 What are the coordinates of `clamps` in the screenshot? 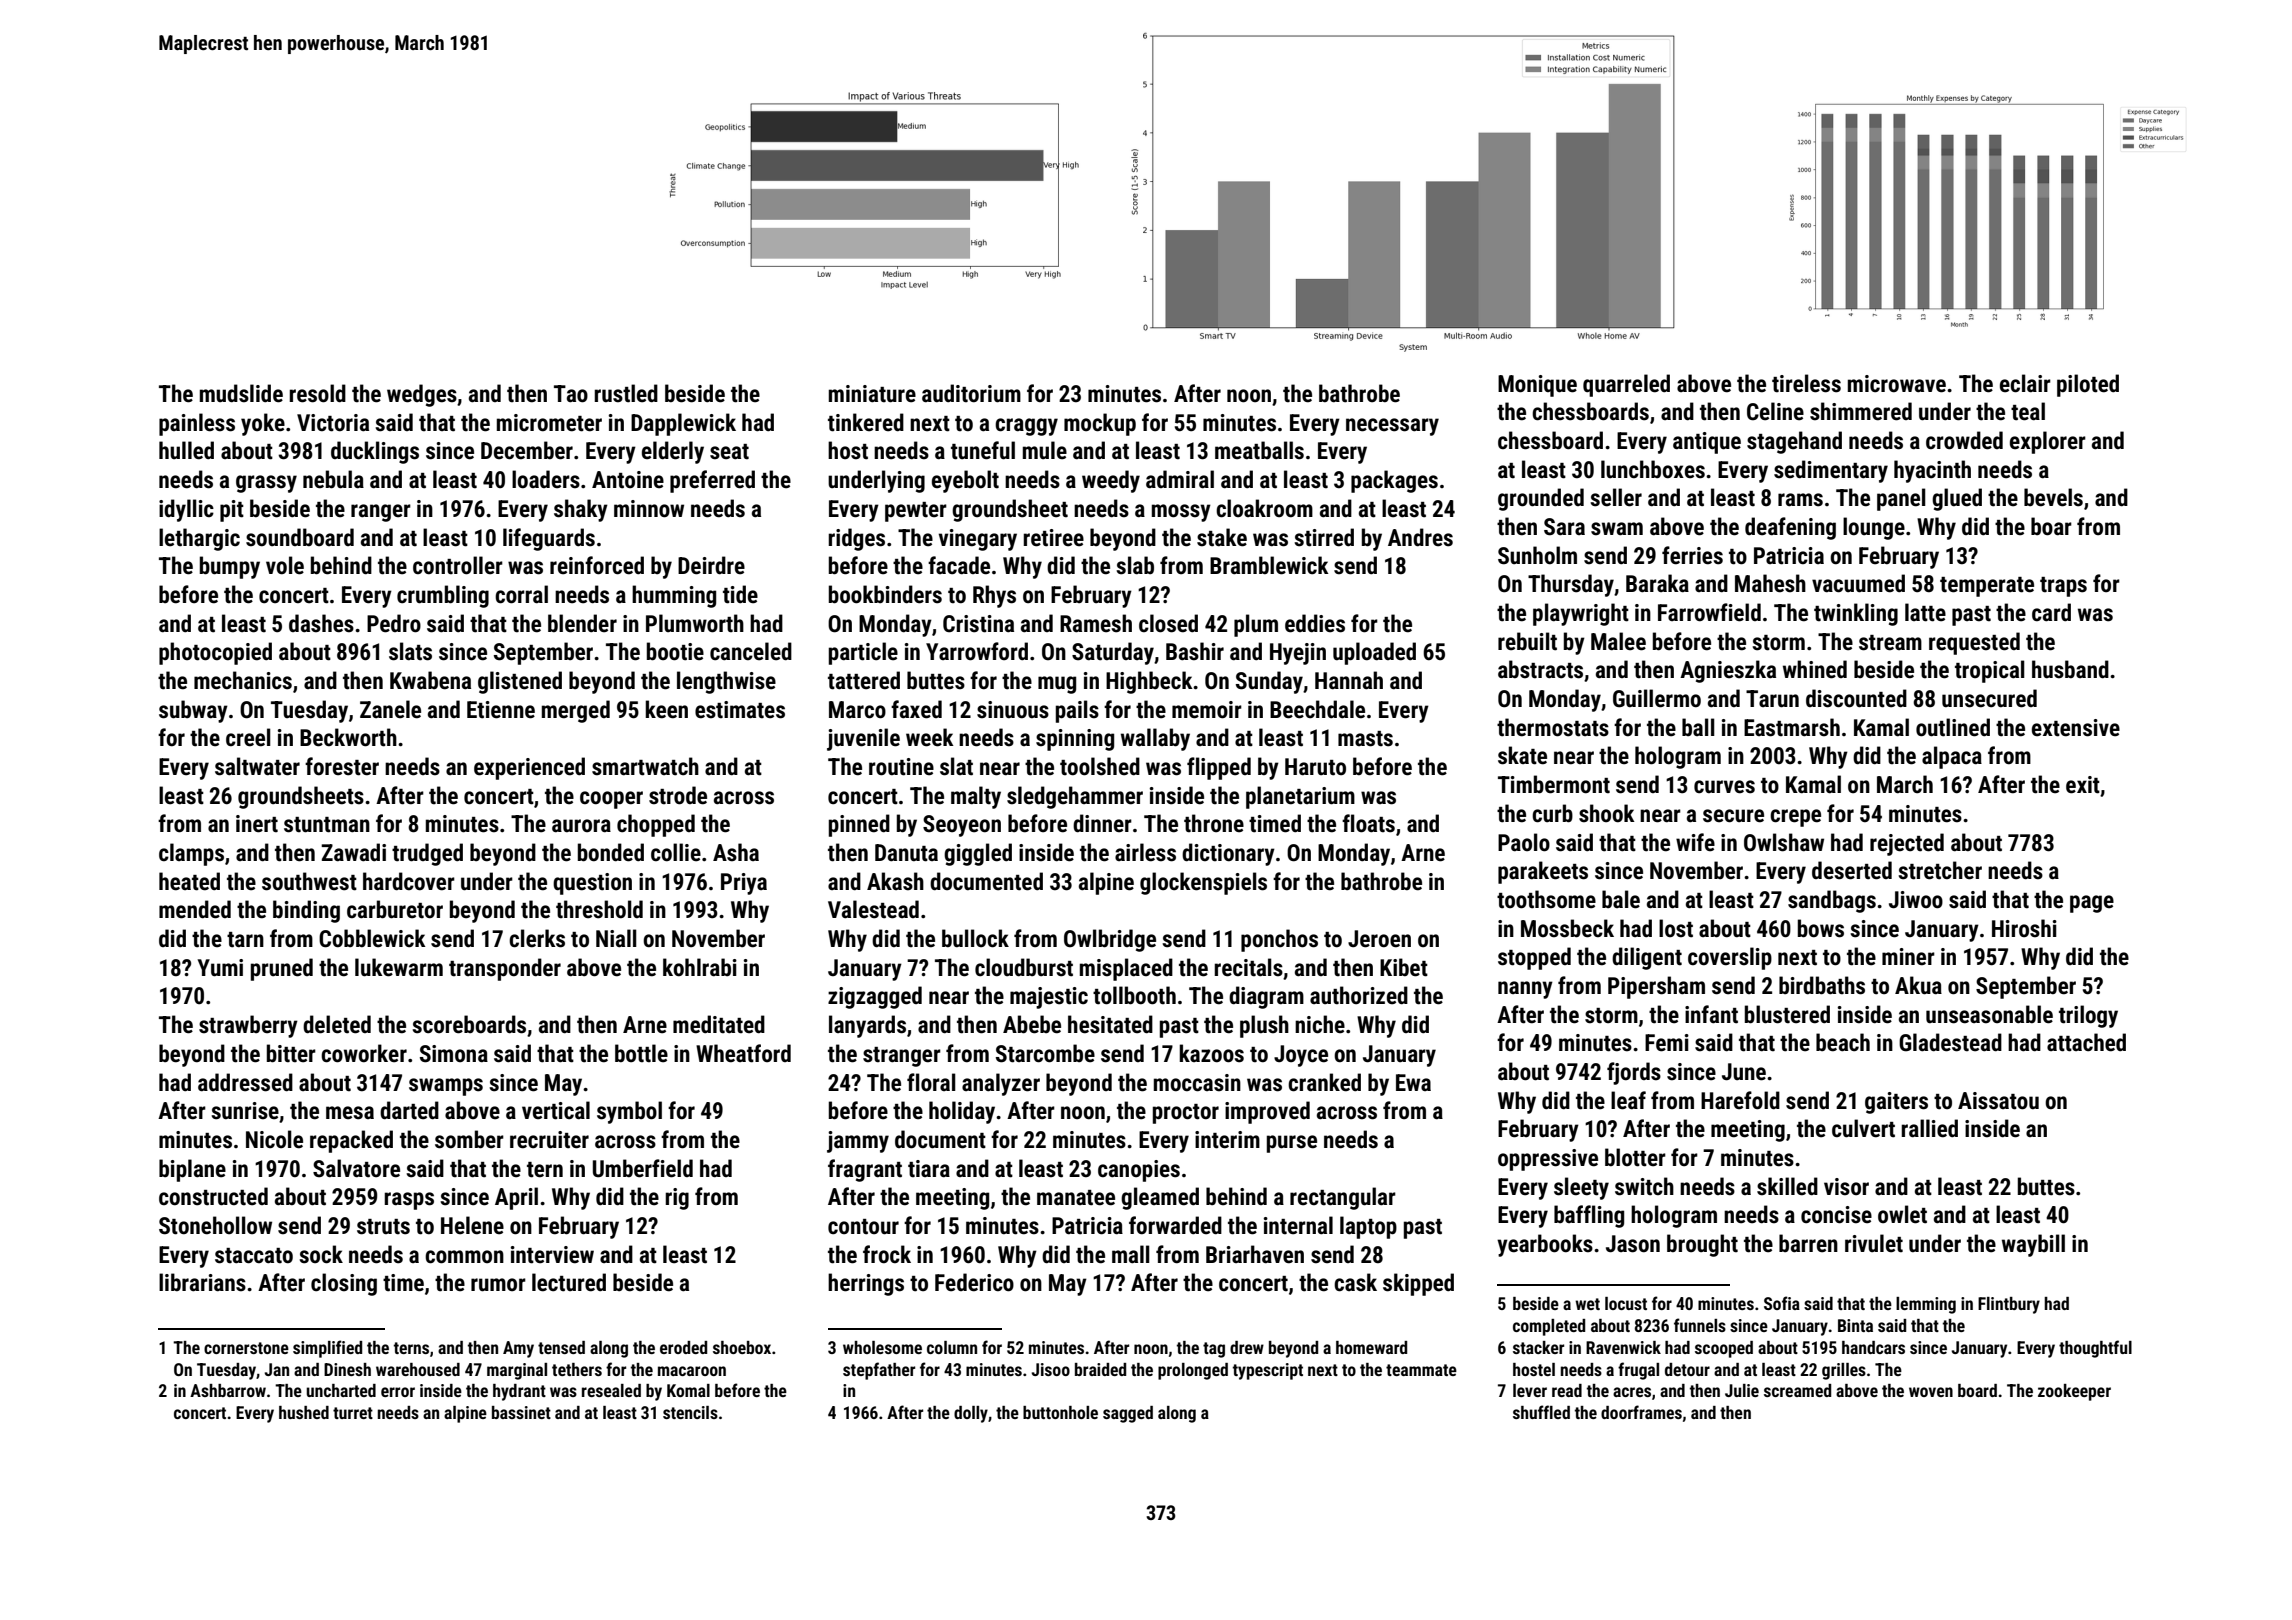 It's located at (191, 854).
